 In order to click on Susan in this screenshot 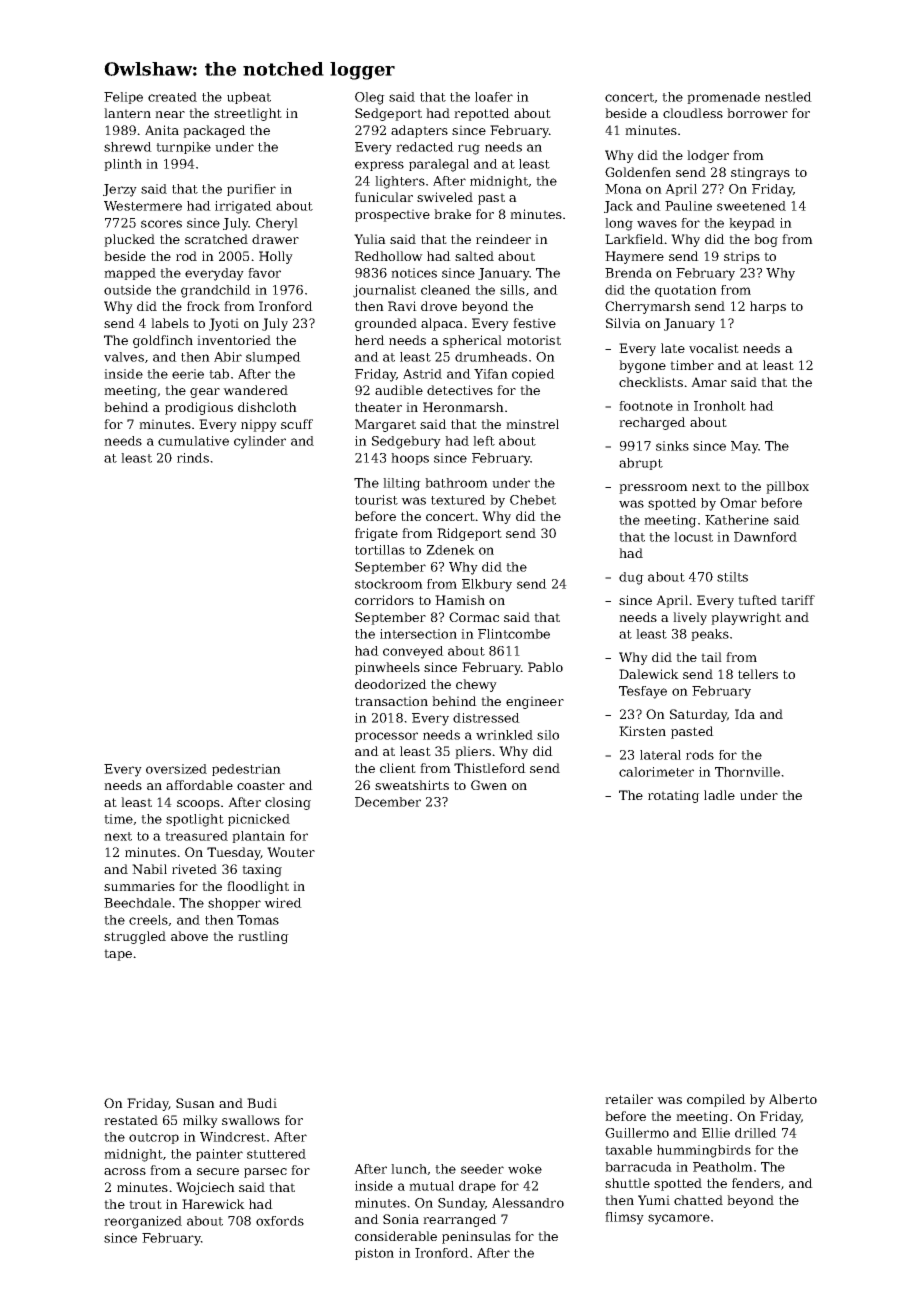, I will do `click(195, 1103)`.
